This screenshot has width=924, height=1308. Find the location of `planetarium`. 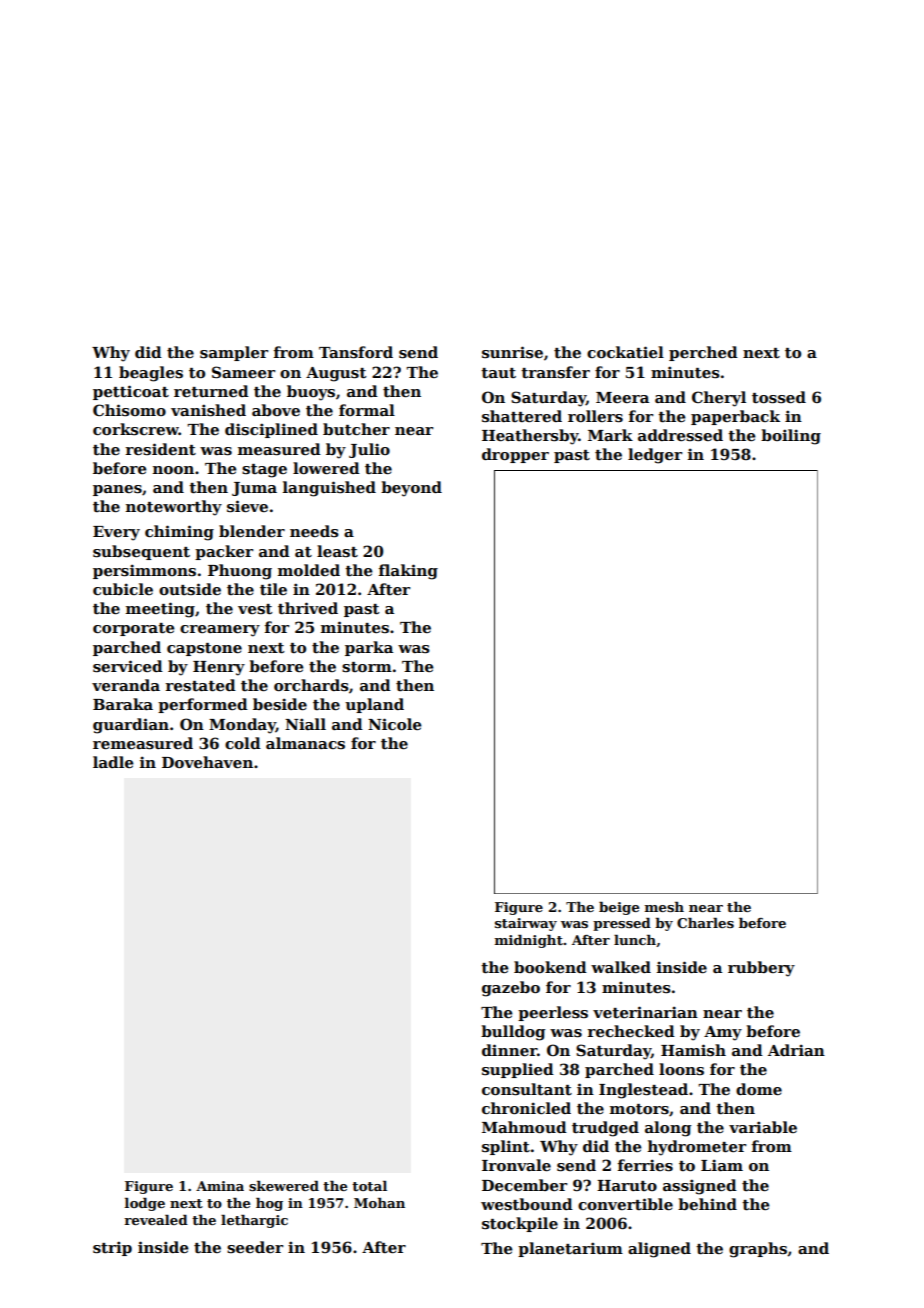

planetarium is located at coordinates (570, 1249).
